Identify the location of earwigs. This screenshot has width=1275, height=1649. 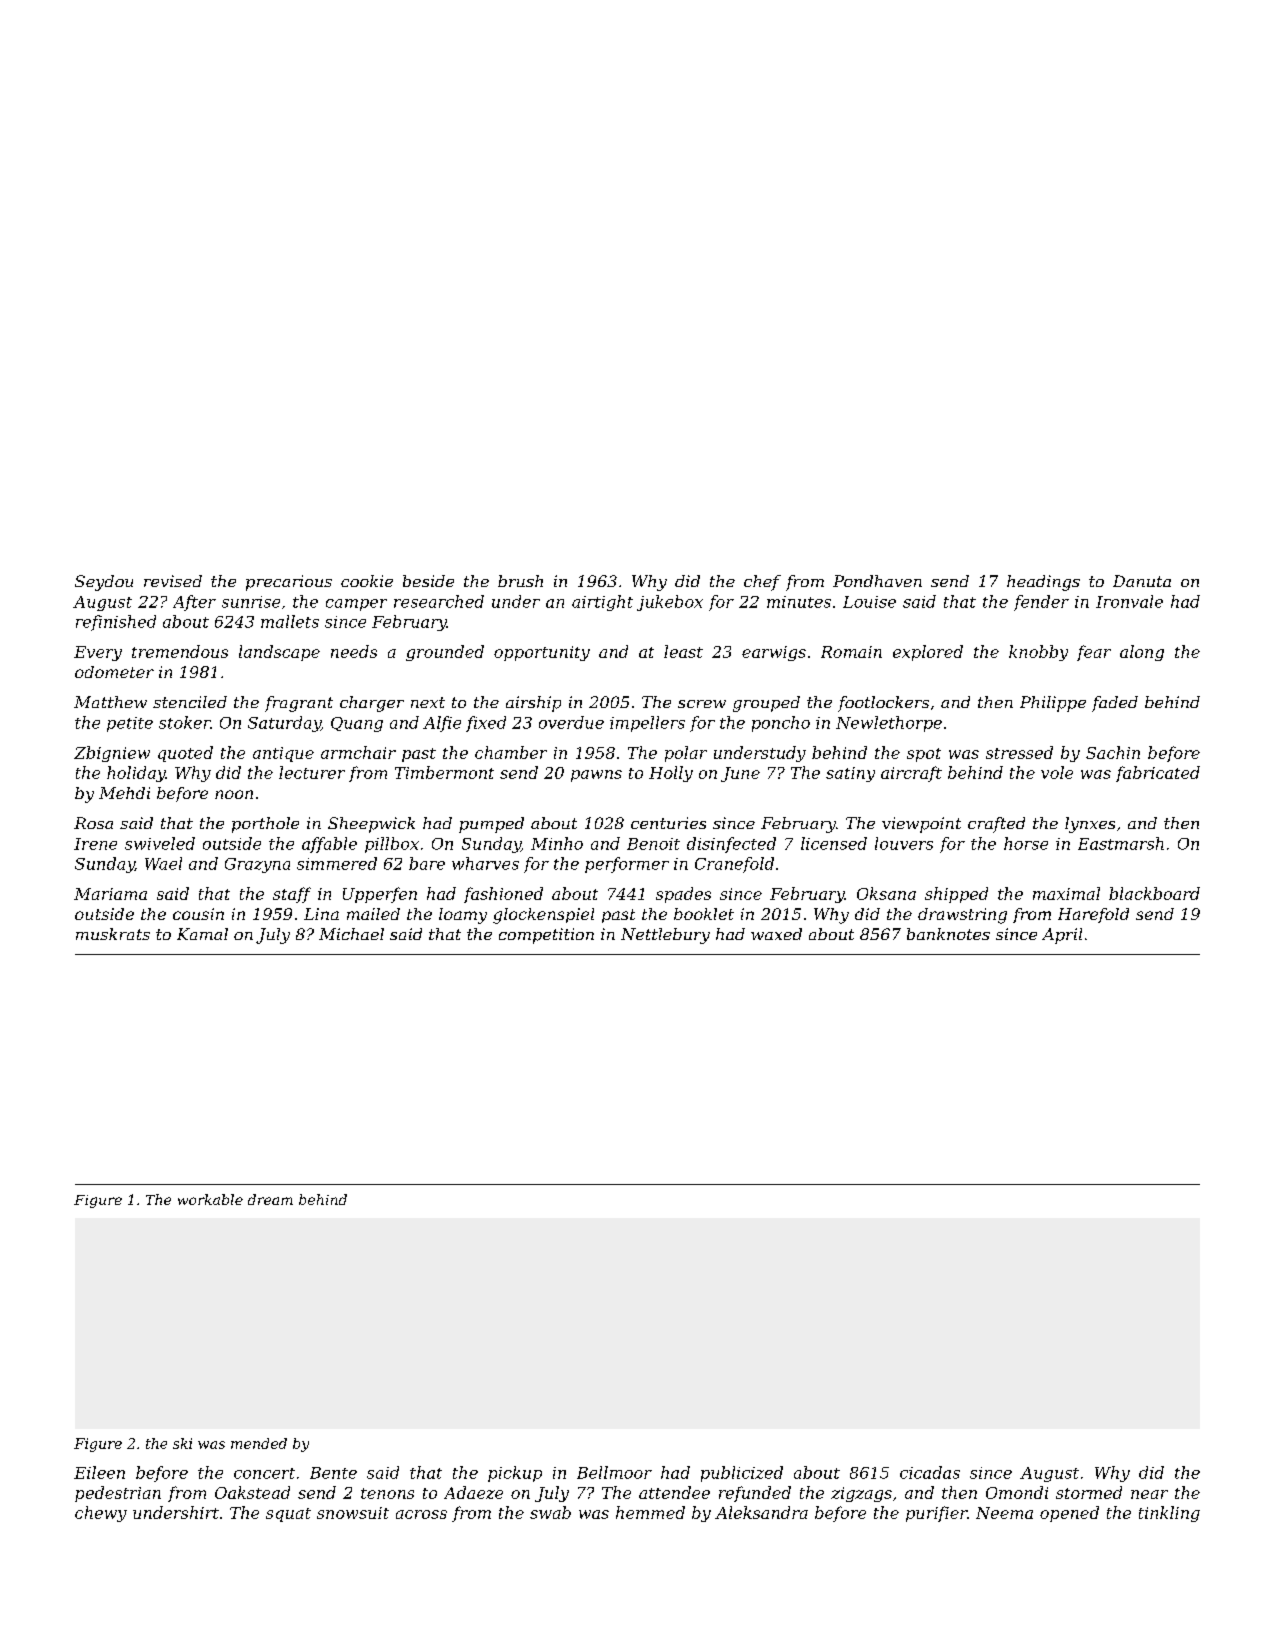
(774, 653).
